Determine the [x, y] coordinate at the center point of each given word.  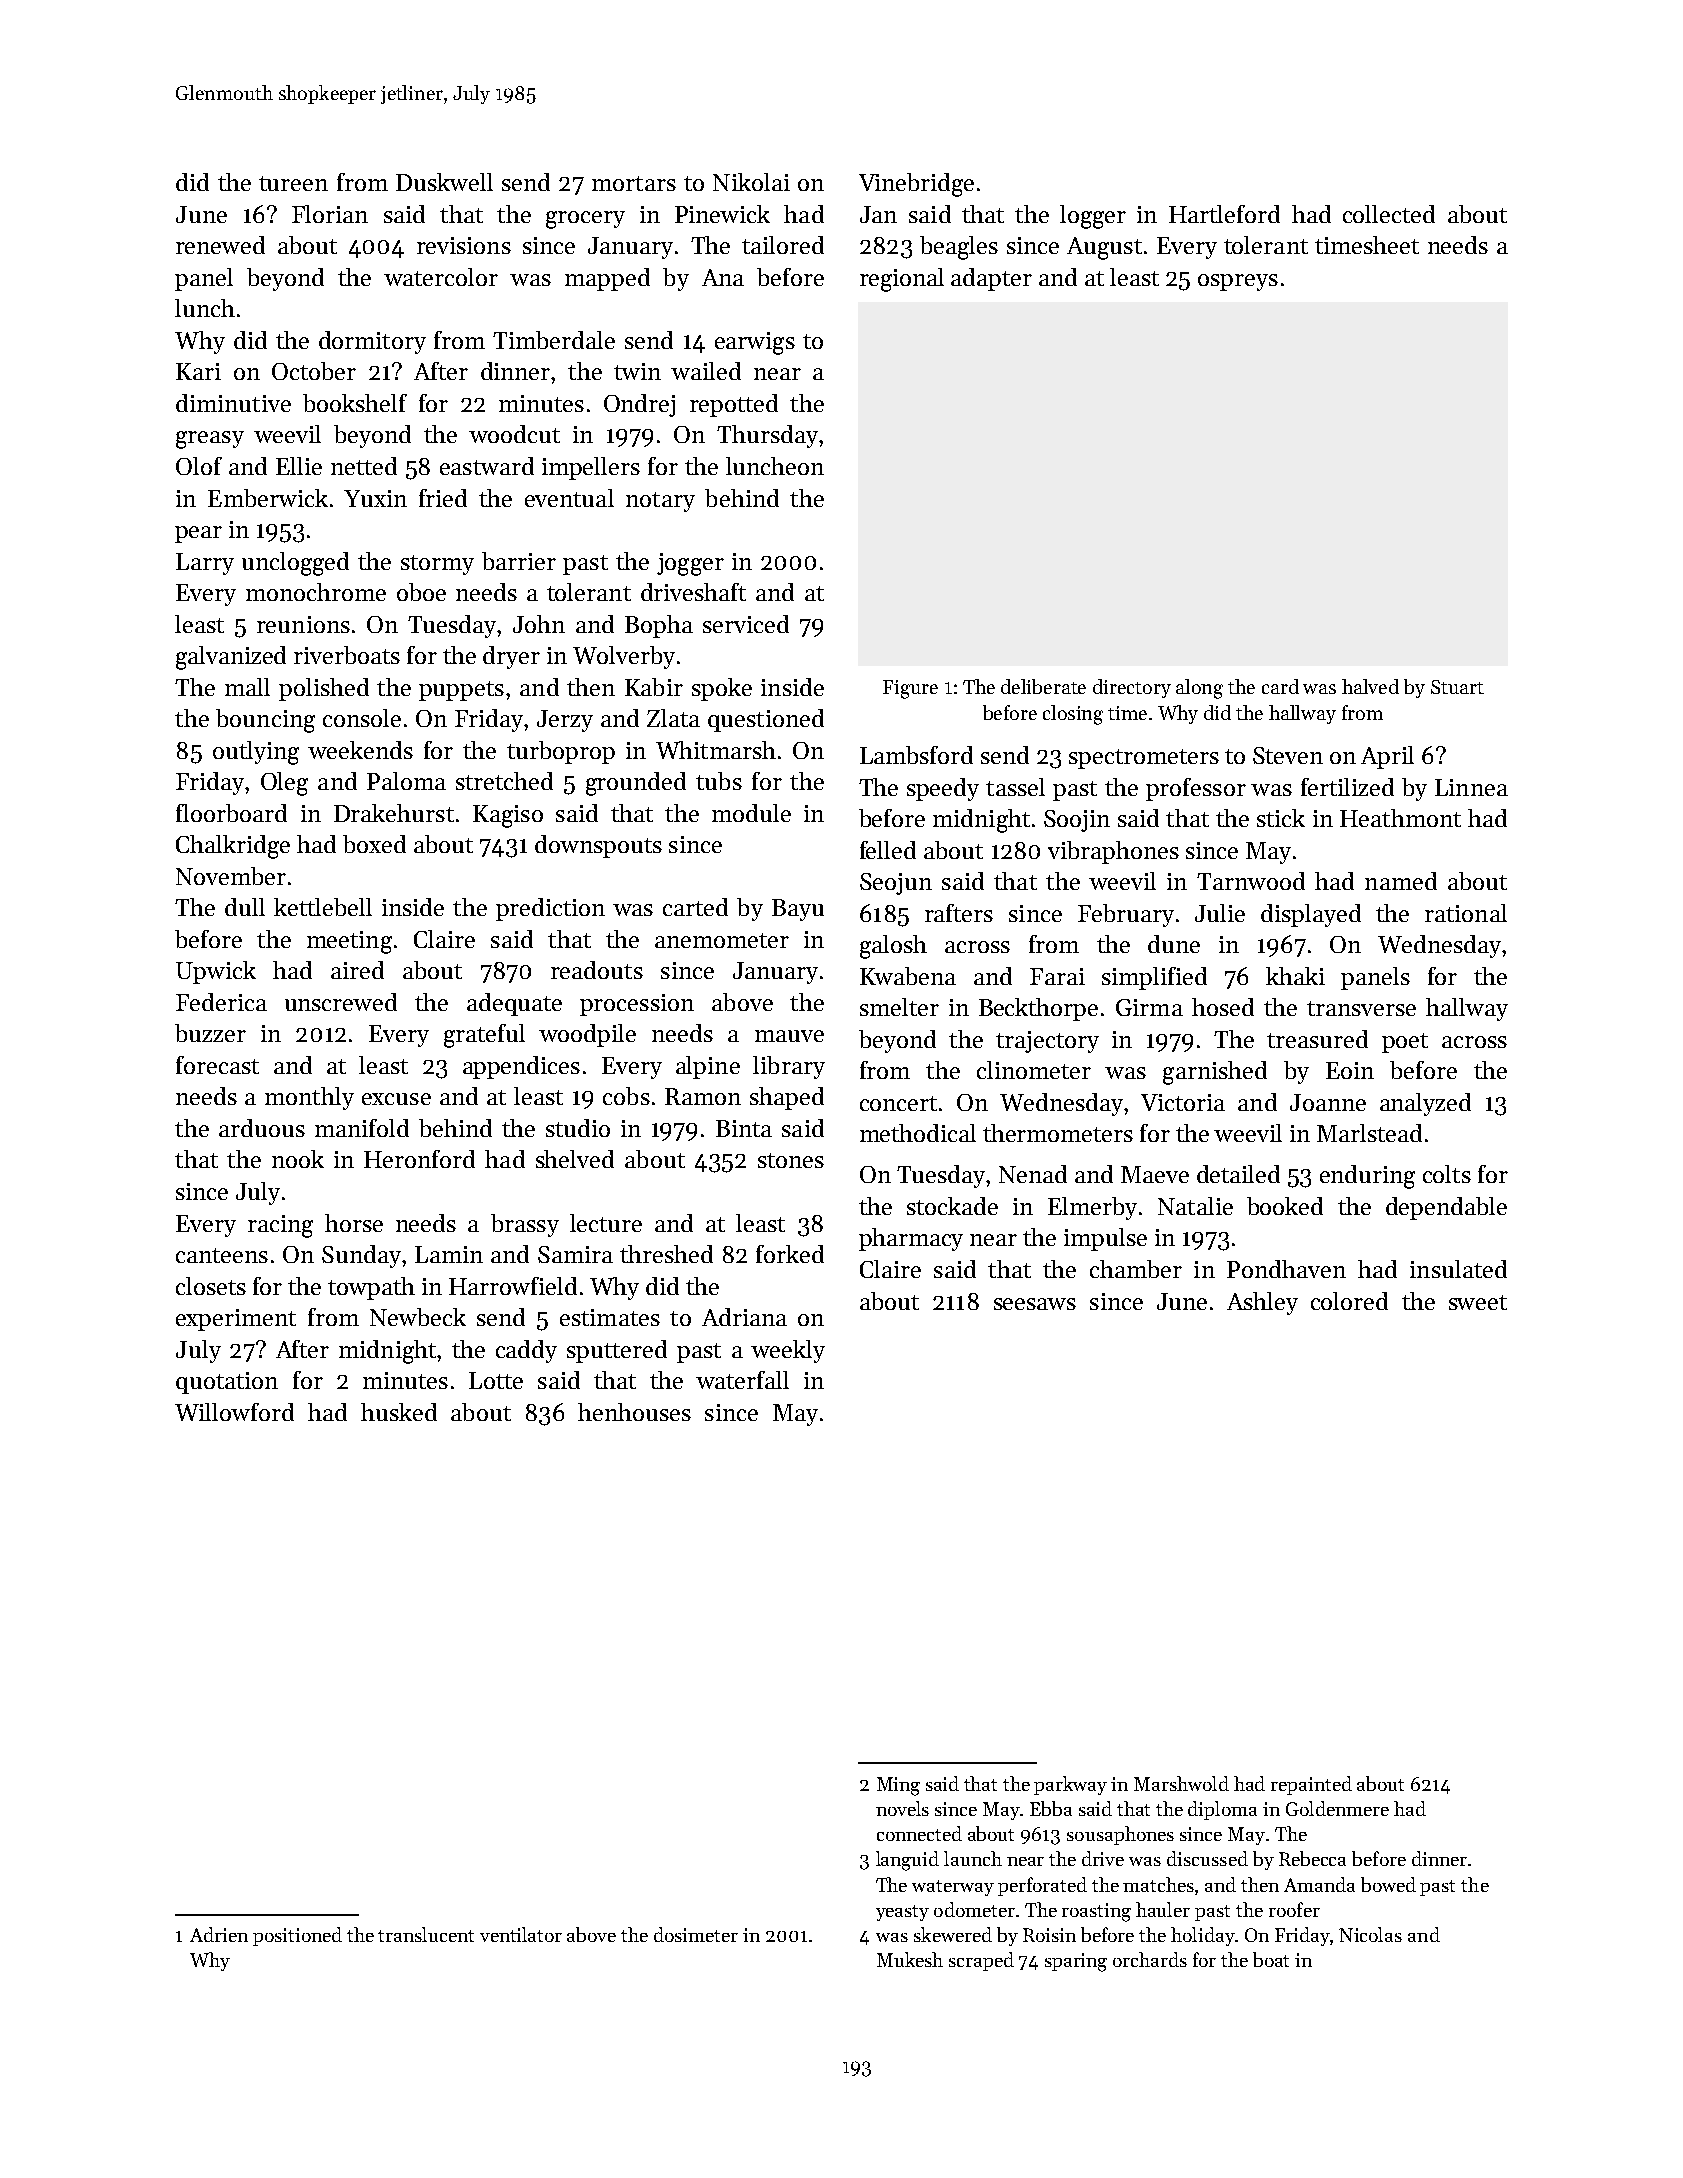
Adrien [219, 1934]
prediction [550, 909]
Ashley [1262, 1303]
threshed [666, 1254]
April [1387, 757]
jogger [690, 564]
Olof [199, 466]
